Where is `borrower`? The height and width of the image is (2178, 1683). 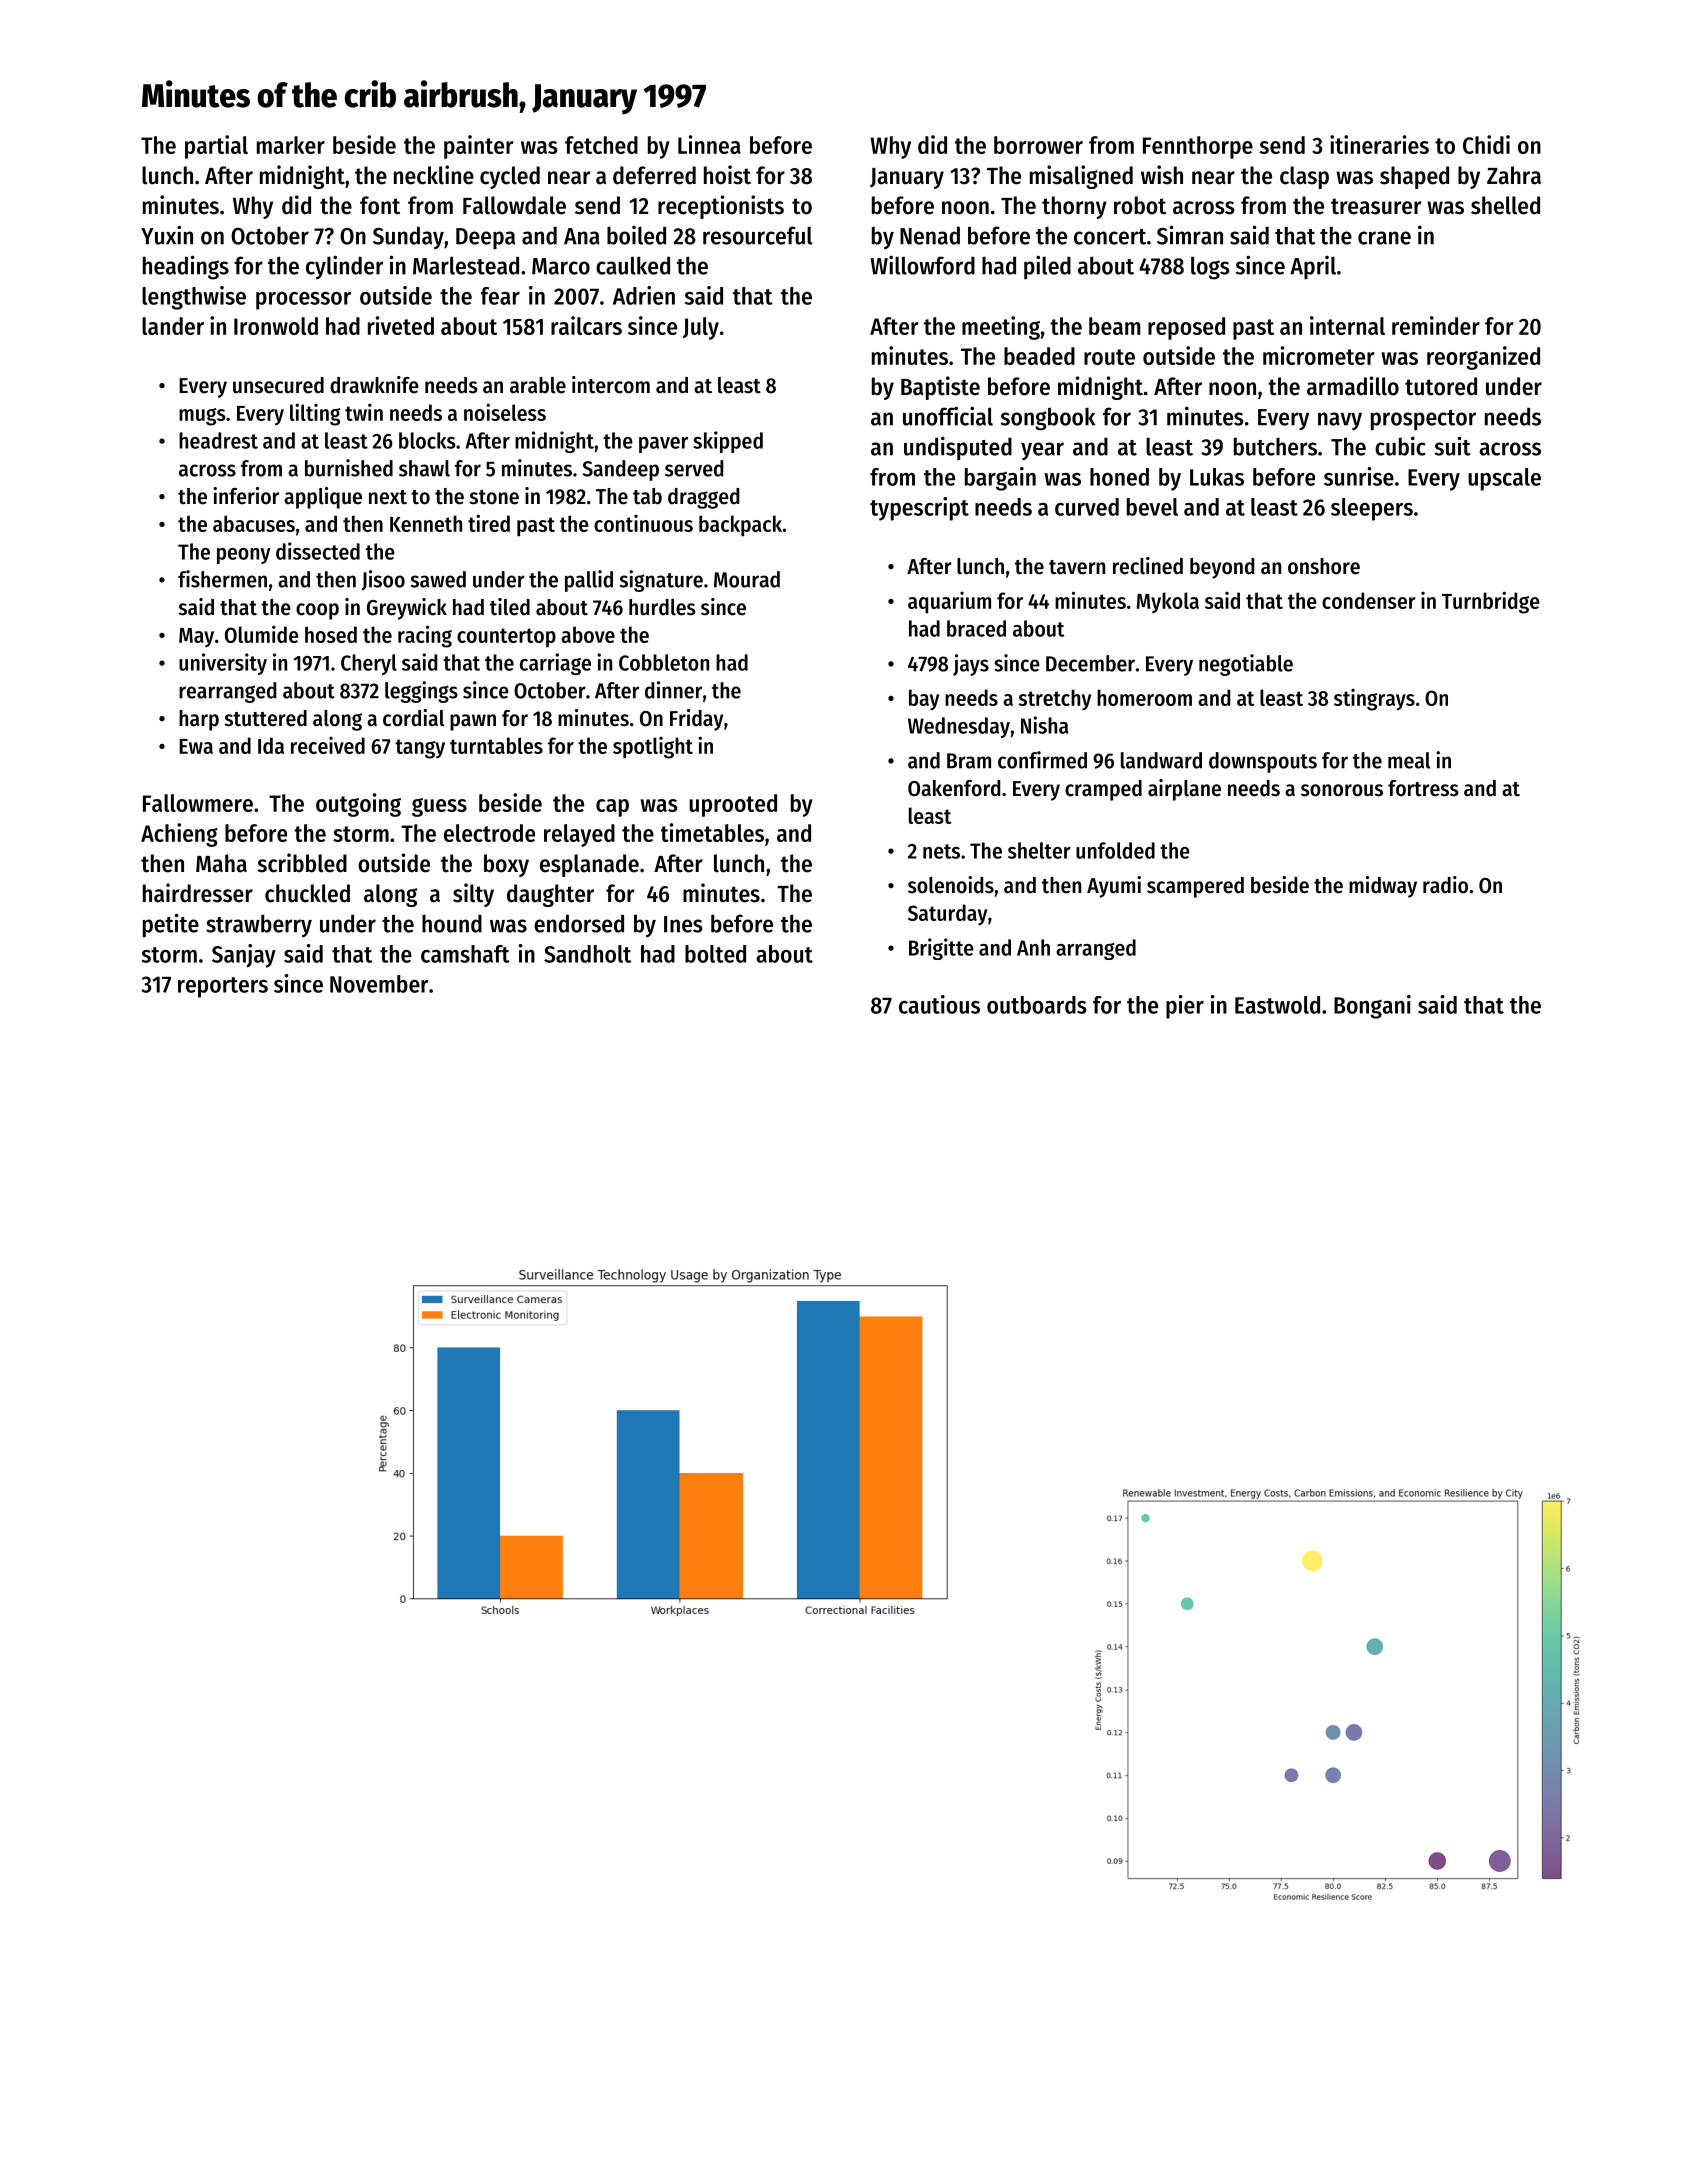 borrower is located at coordinates (1038, 145).
